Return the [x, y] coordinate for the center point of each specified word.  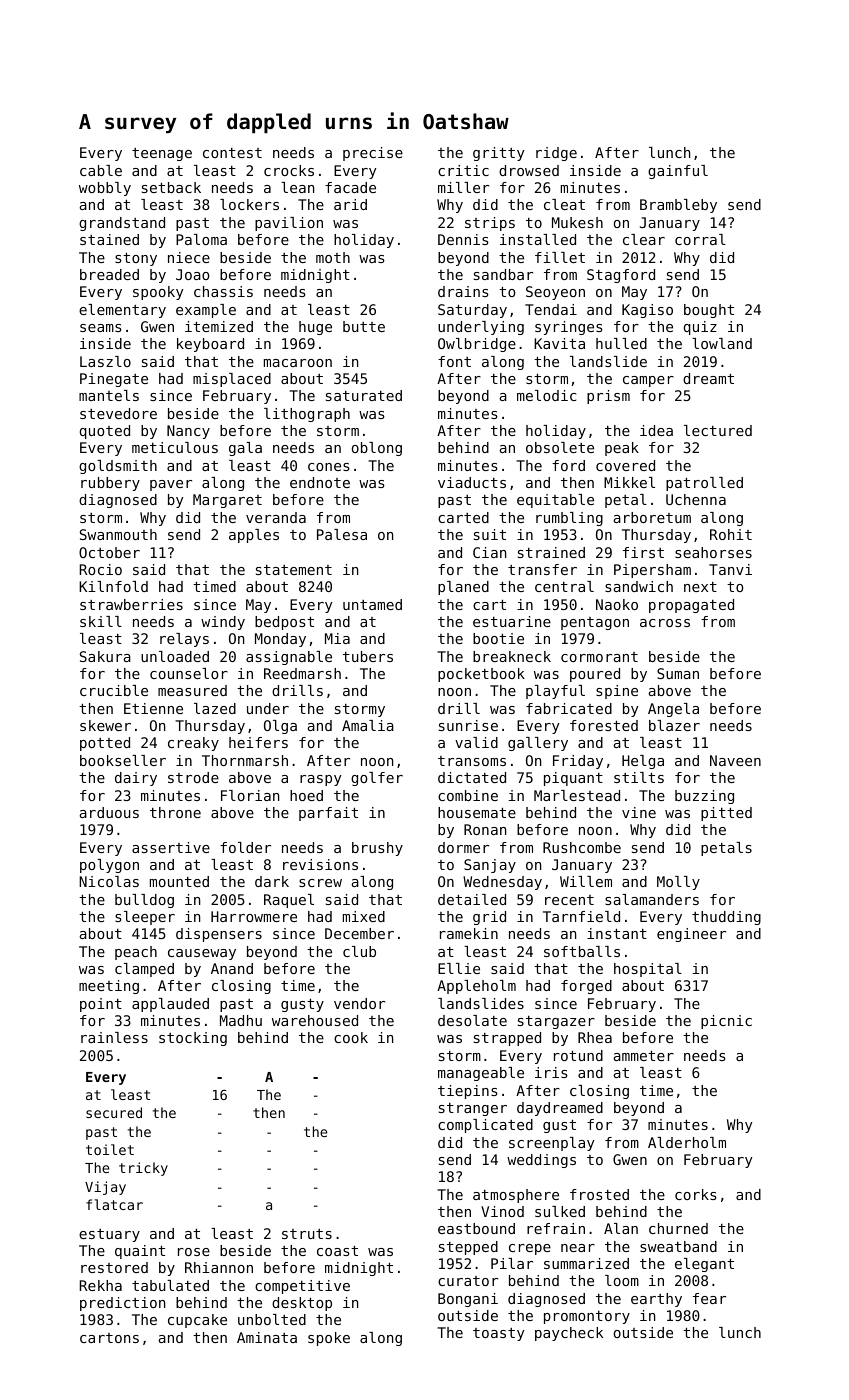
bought [709, 311]
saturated [364, 395]
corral [700, 239]
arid [350, 204]
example [206, 311]
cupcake [197, 1321]
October [109, 552]
